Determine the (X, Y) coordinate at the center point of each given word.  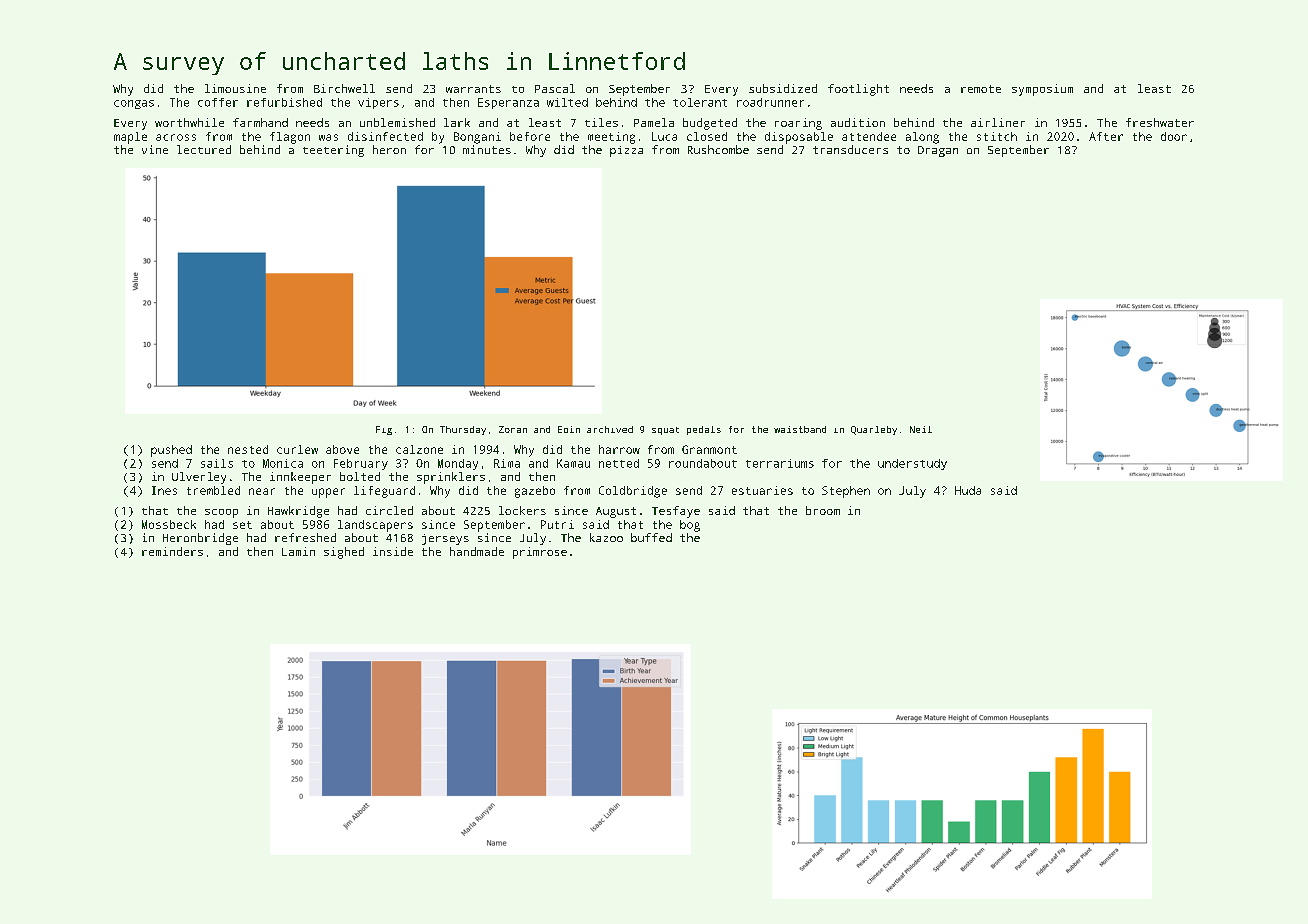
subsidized (783, 88)
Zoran (513, 429)
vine (155, 149)
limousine (235, 88)
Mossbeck (169, 524)
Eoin (569, 429)
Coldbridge (633, 492)
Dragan (938, 151)
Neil (921, 429)
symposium (1042, 90)
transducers (850, 149)
